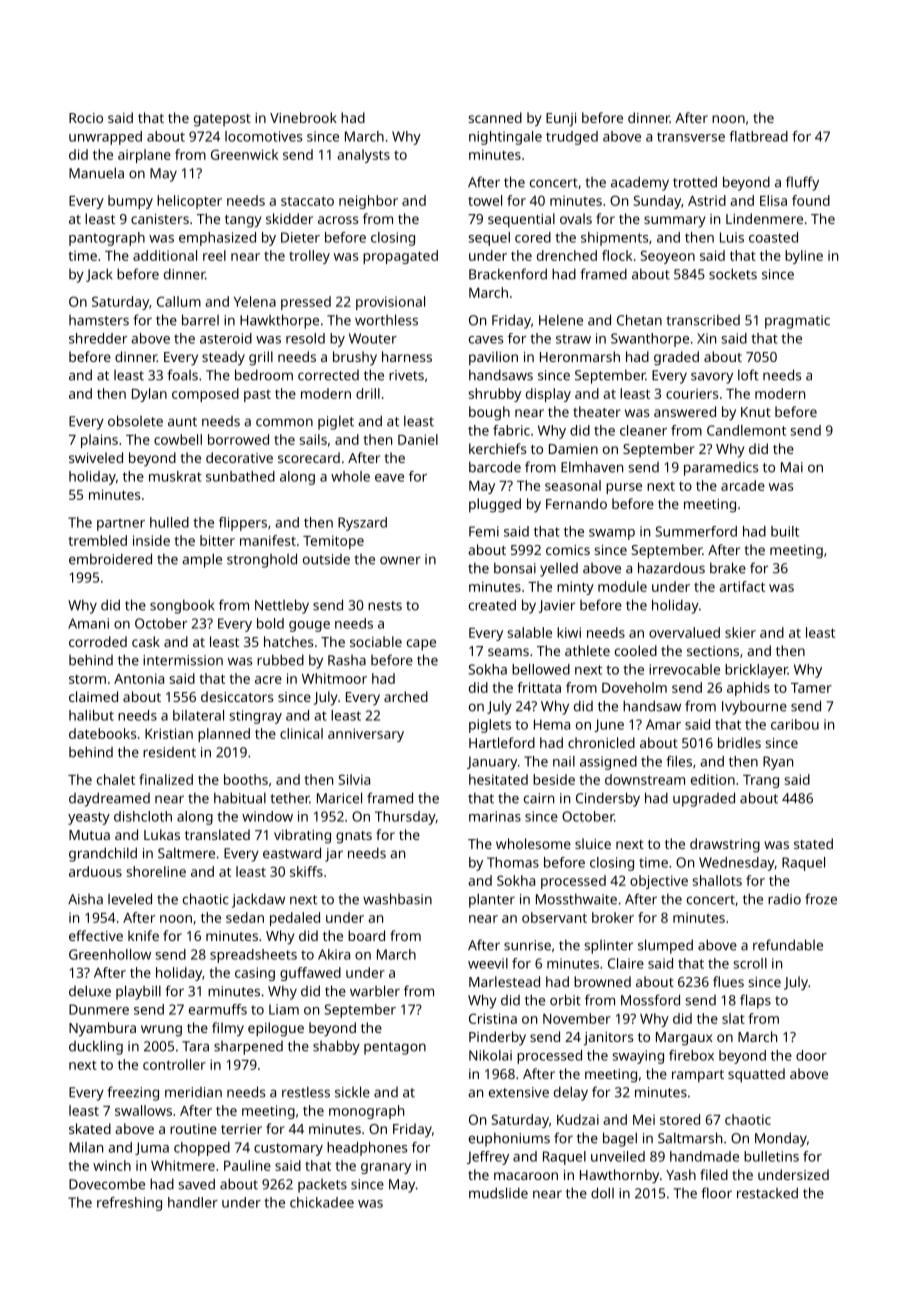 This screenshot has height=1316, width=908. I want to click on Rocio, so click(86, 118).
